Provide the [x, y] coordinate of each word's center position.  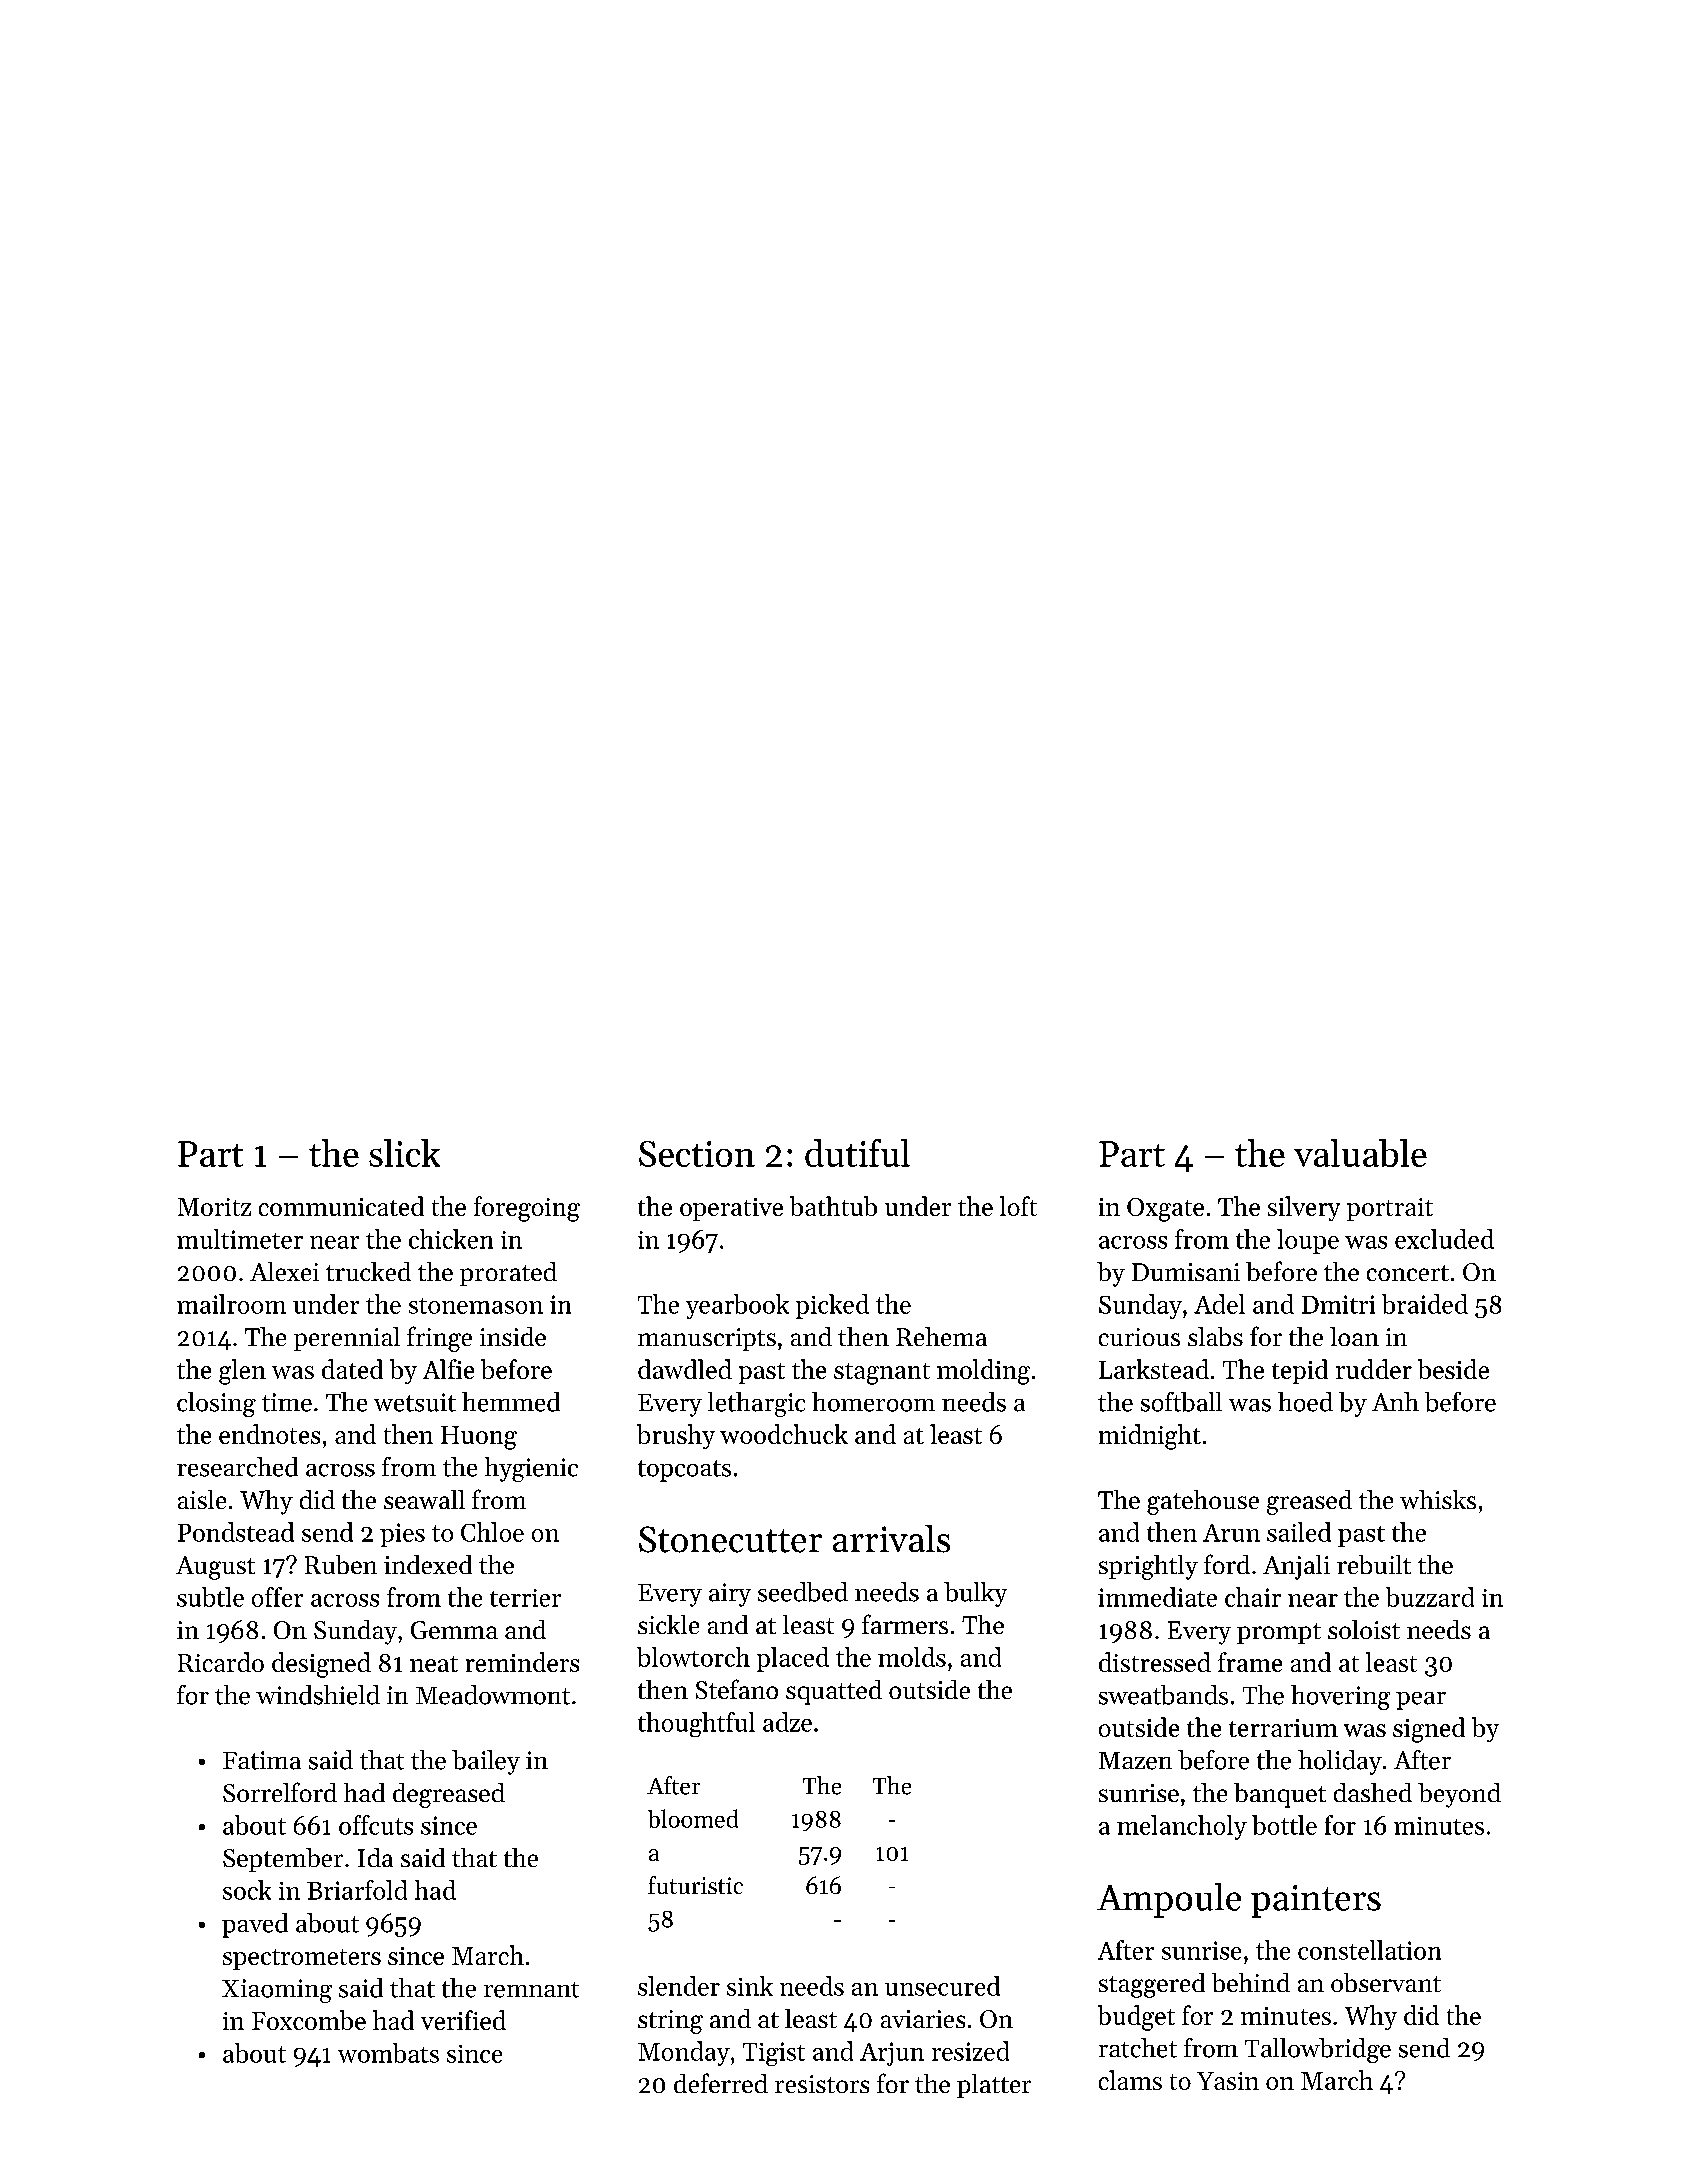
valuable [1360, 1153]
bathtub [833, 1206]
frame [1250, 1662]
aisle [202, 1499]
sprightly [1148, 1567]
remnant [531, 1990]
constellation [1369, 1950]
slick [404, 1153]
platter [994, 2086]
